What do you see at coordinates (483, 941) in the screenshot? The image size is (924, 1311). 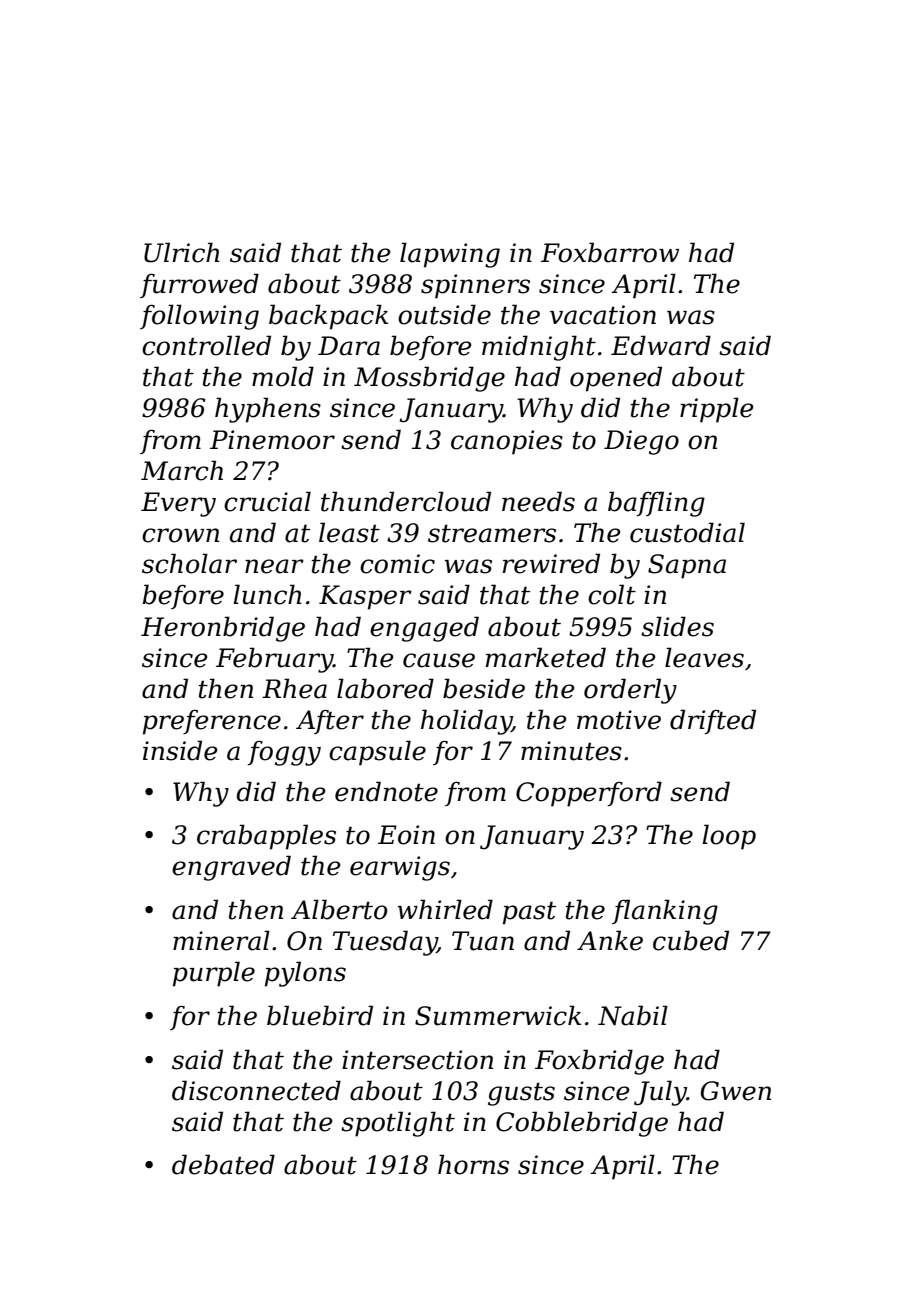 I see `Tuan` at bounding box center [483, 941].
